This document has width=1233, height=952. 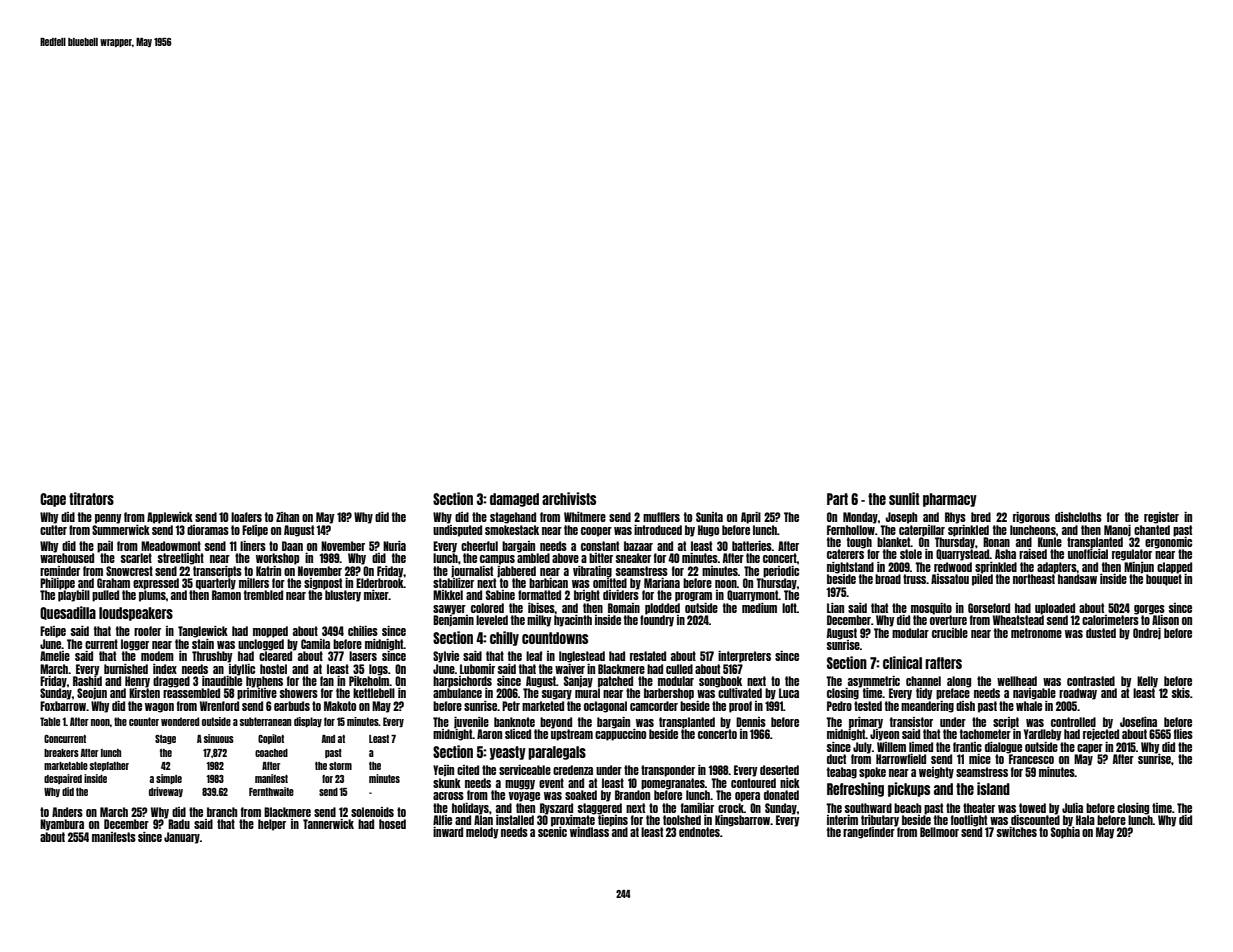 What do you see at coordinates (936, 773) in the document?
I see `weighty` at bounding box center [936, 773].
